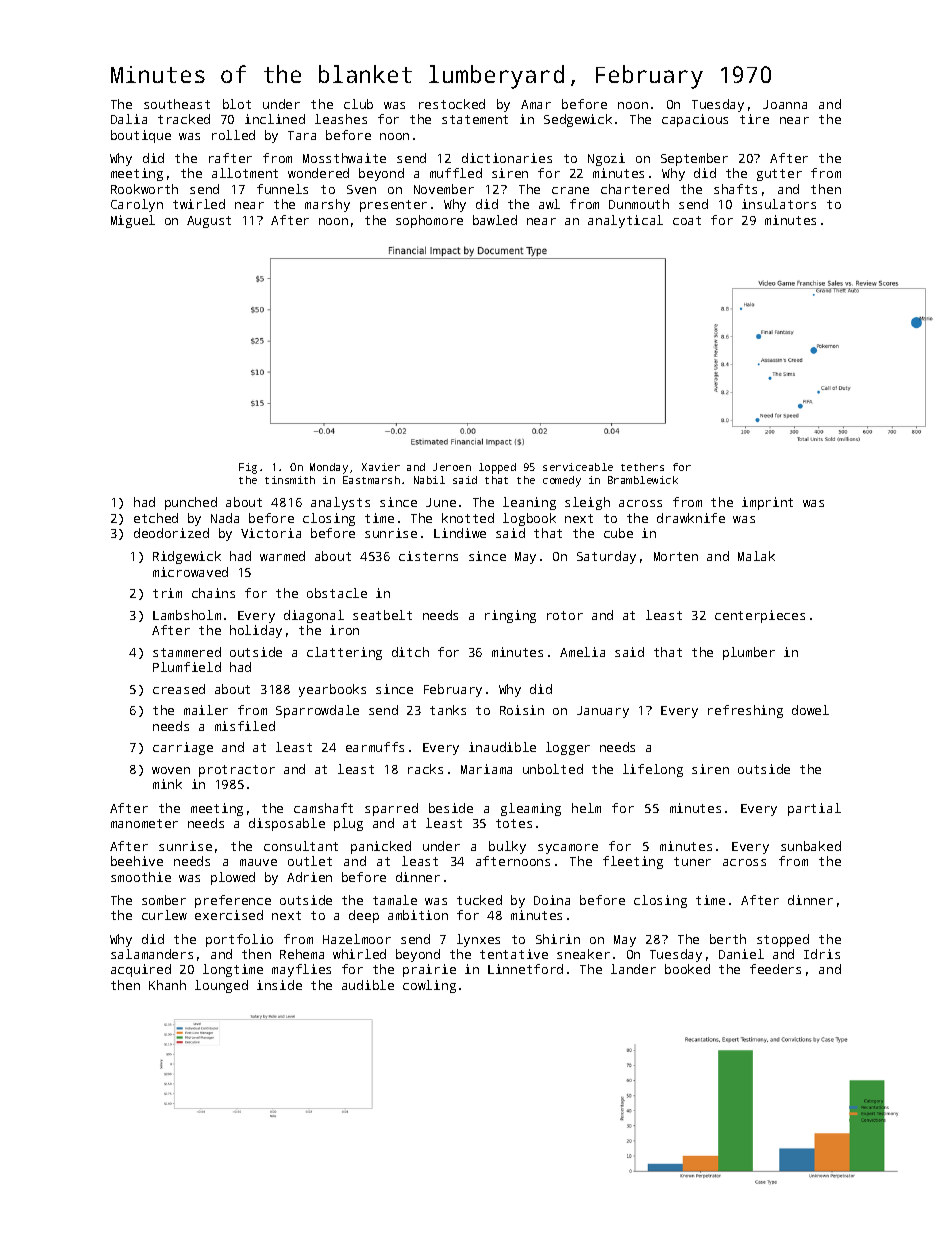  Describe the element at coordinates (191, 503) in the screenshot. I see `punched` at that location.
